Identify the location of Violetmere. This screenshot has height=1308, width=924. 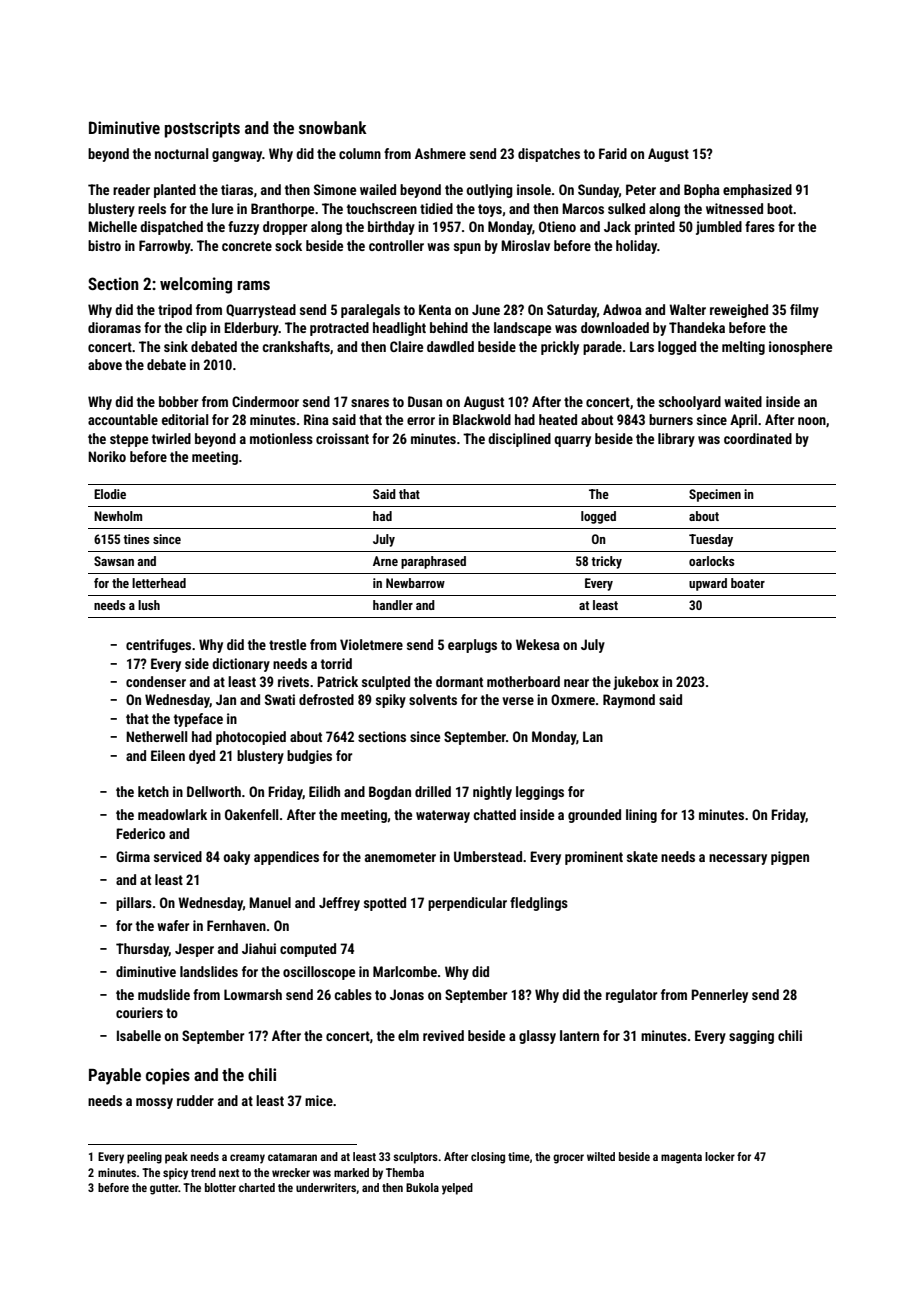
(371, 644).
